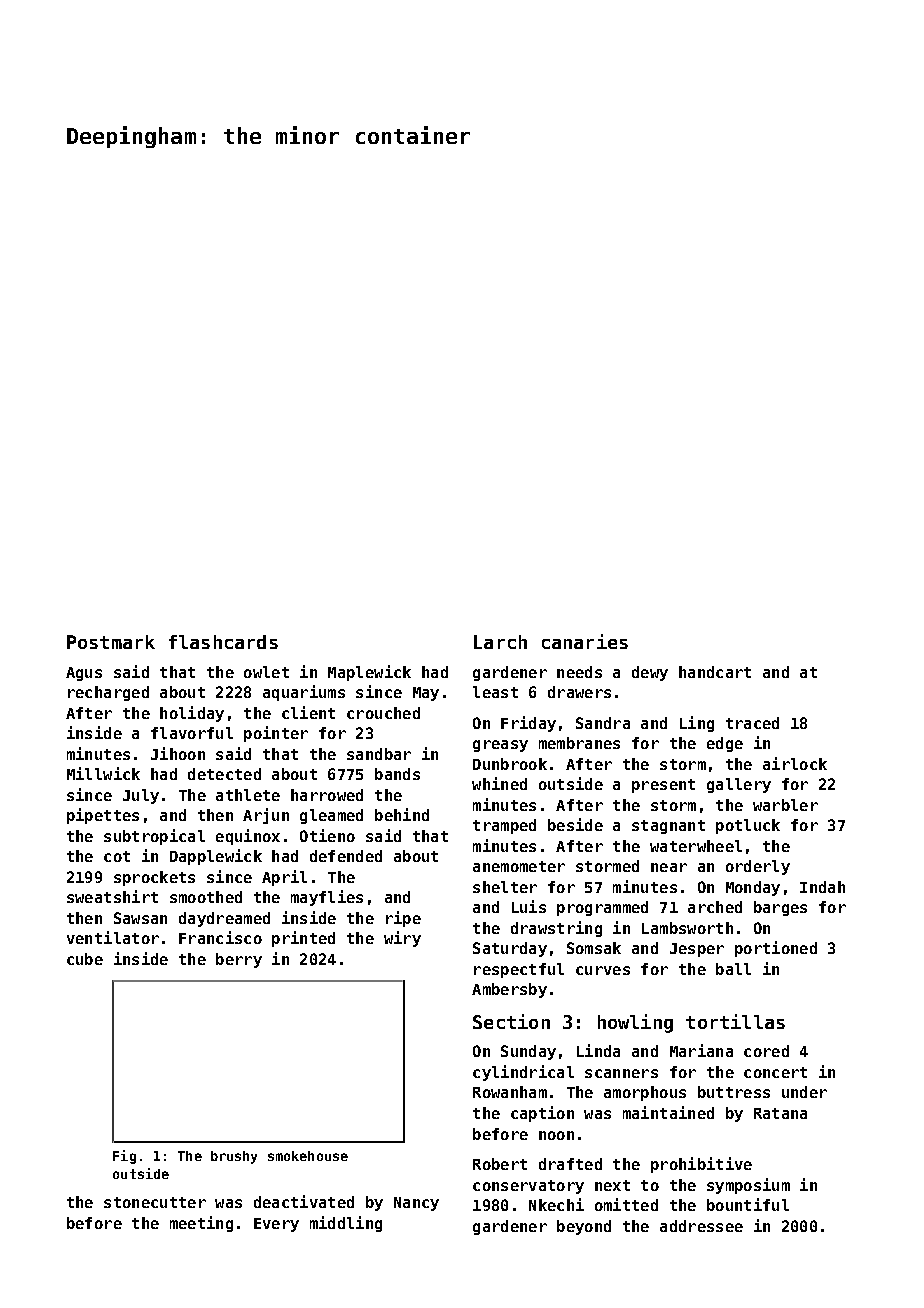 This screenshot has width=924, height=1308. What do you see at coordinates (499, 783) in the screenshot?
I see `whined` at bounding box center [499, 783].
